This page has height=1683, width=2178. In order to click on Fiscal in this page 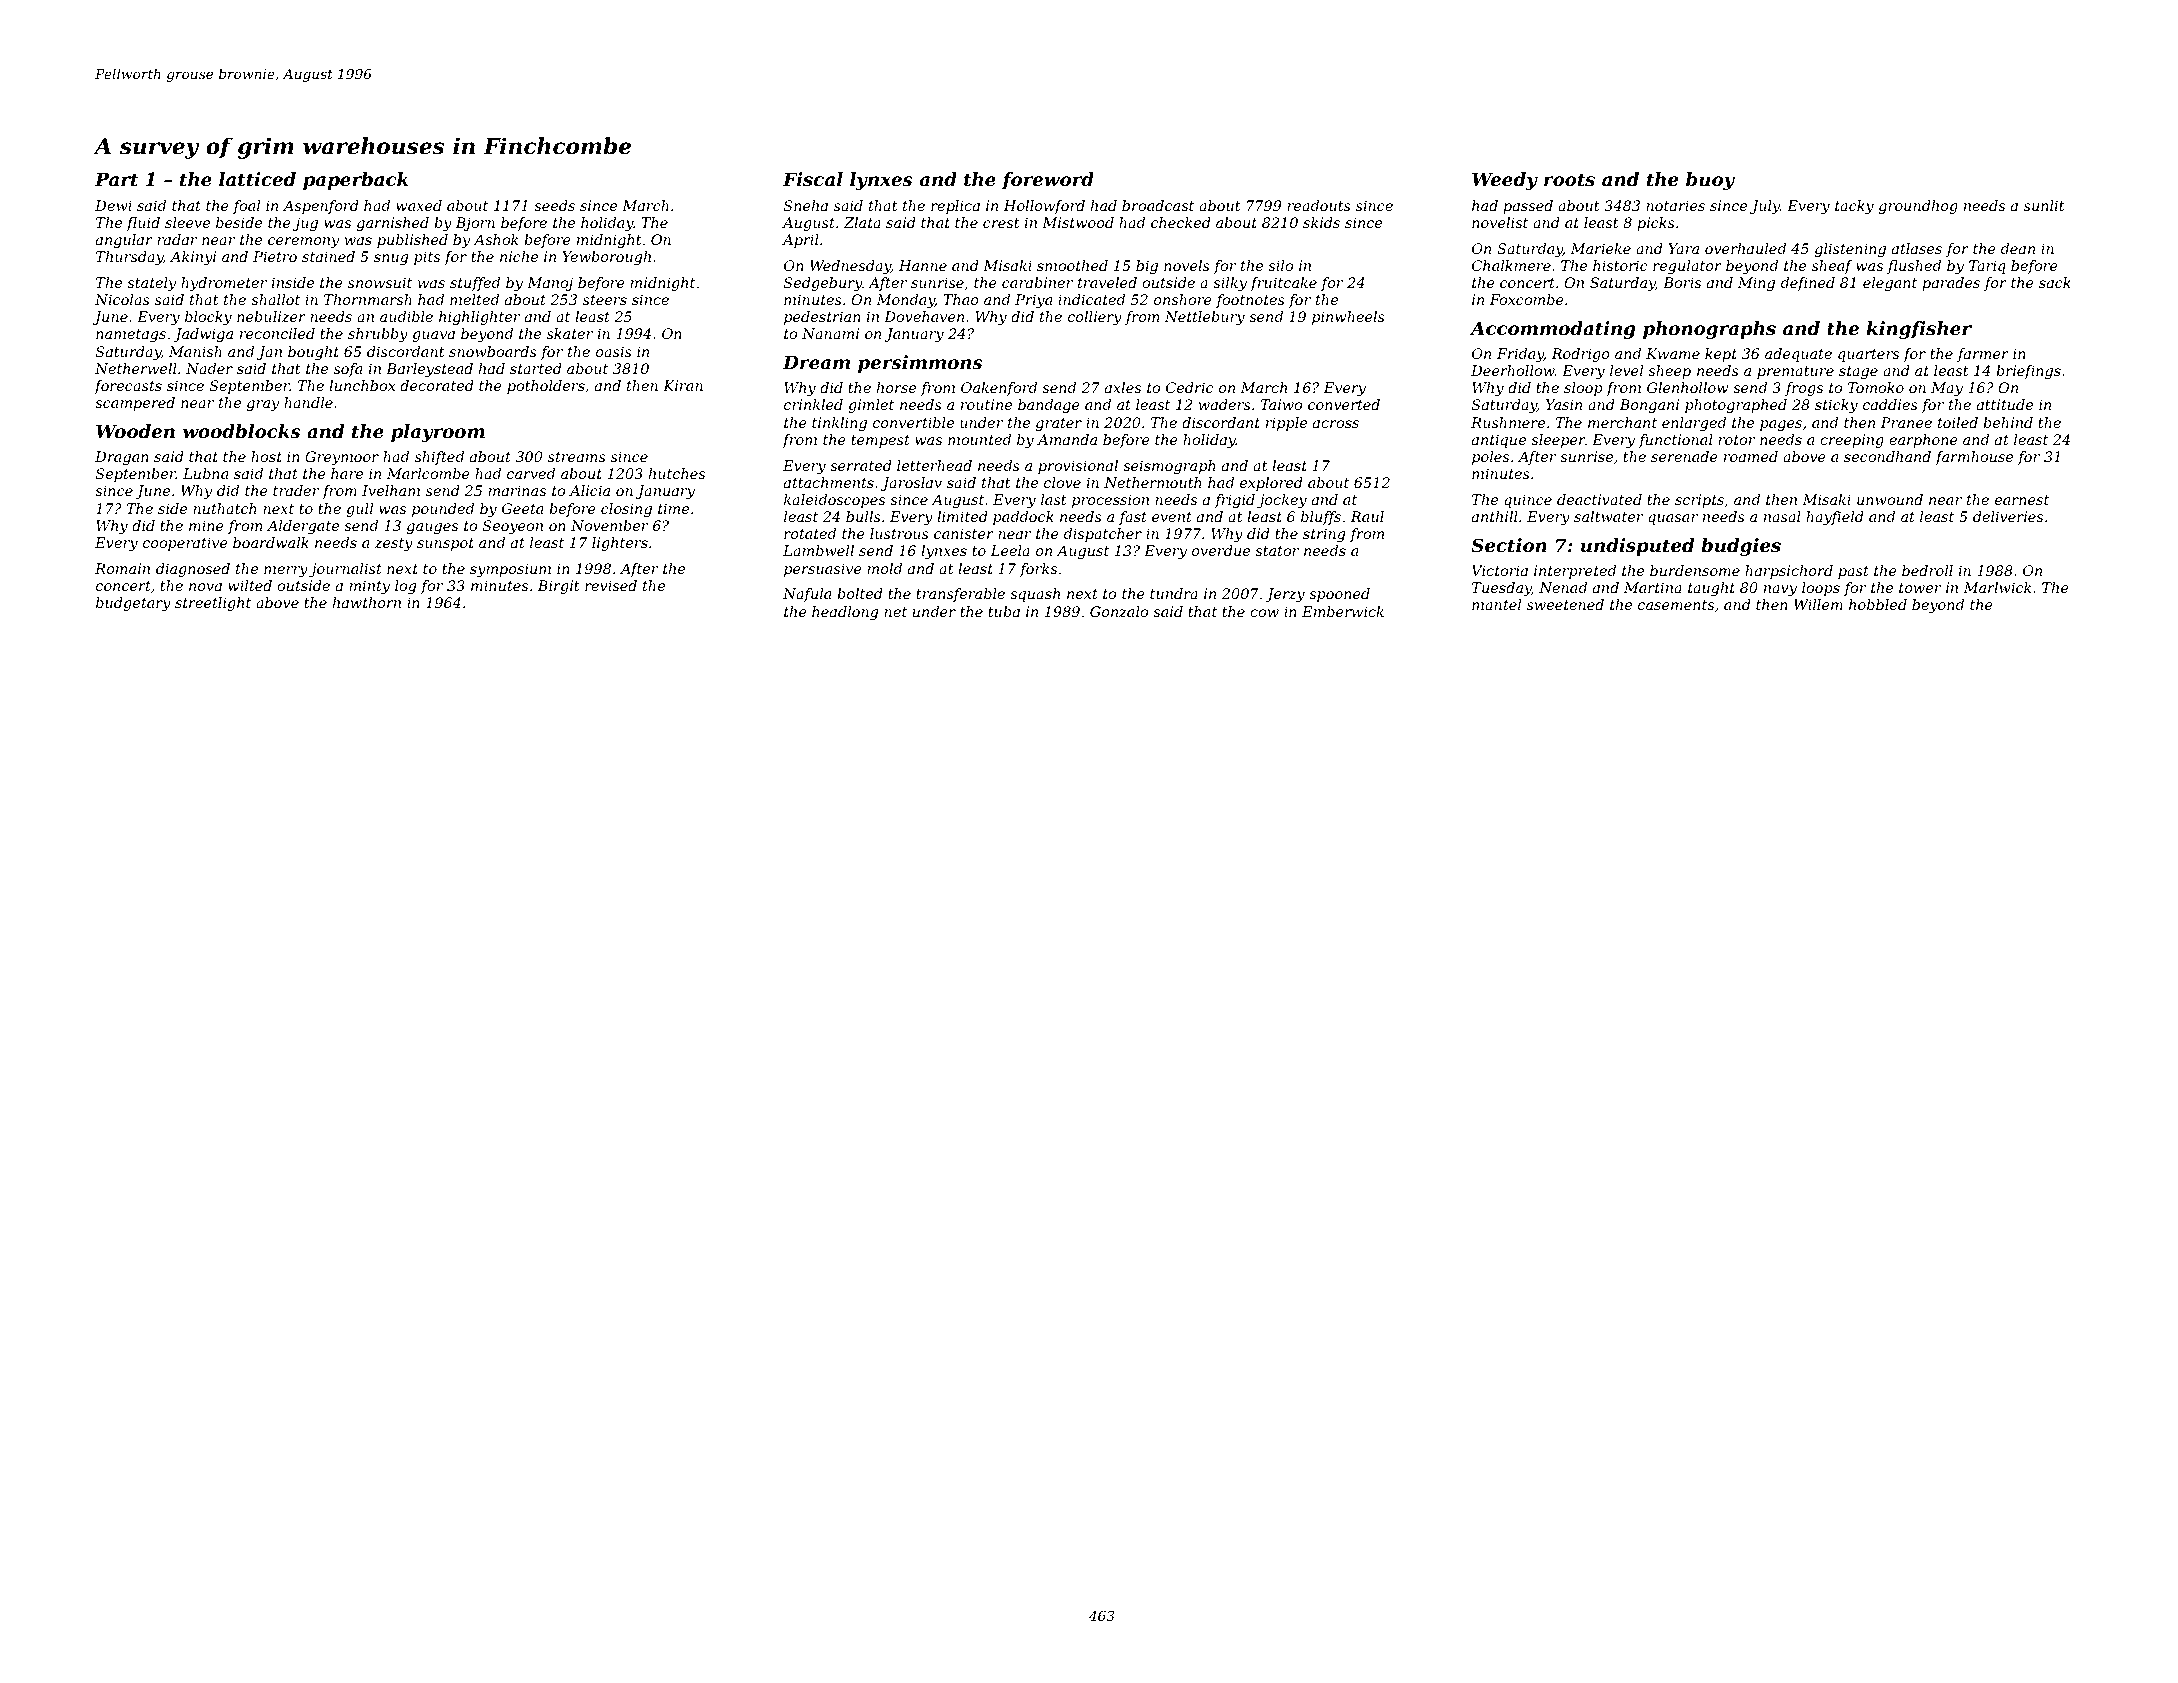, I will do `click(813, 179)`.
